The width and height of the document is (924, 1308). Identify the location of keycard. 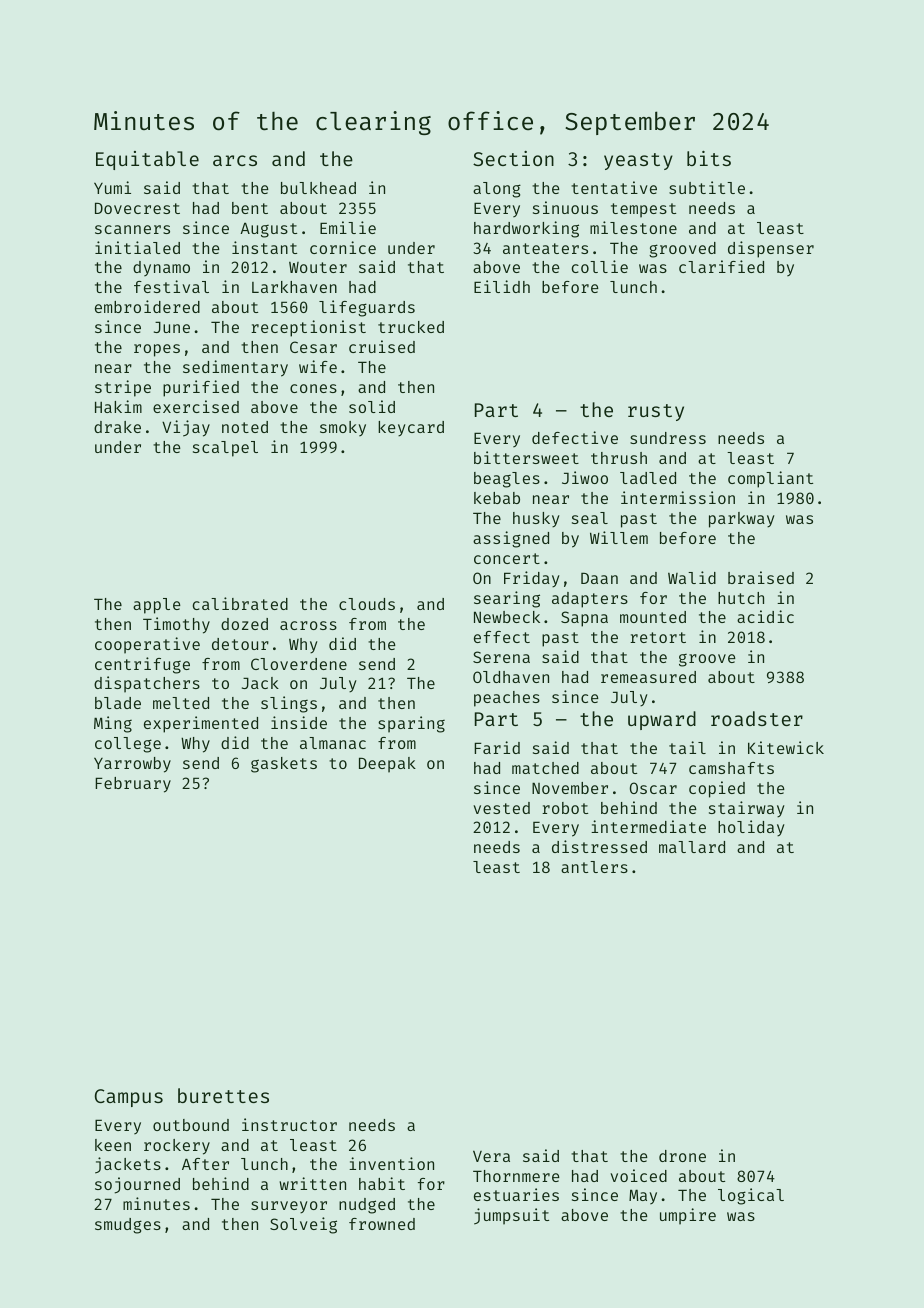
(411, 429).
